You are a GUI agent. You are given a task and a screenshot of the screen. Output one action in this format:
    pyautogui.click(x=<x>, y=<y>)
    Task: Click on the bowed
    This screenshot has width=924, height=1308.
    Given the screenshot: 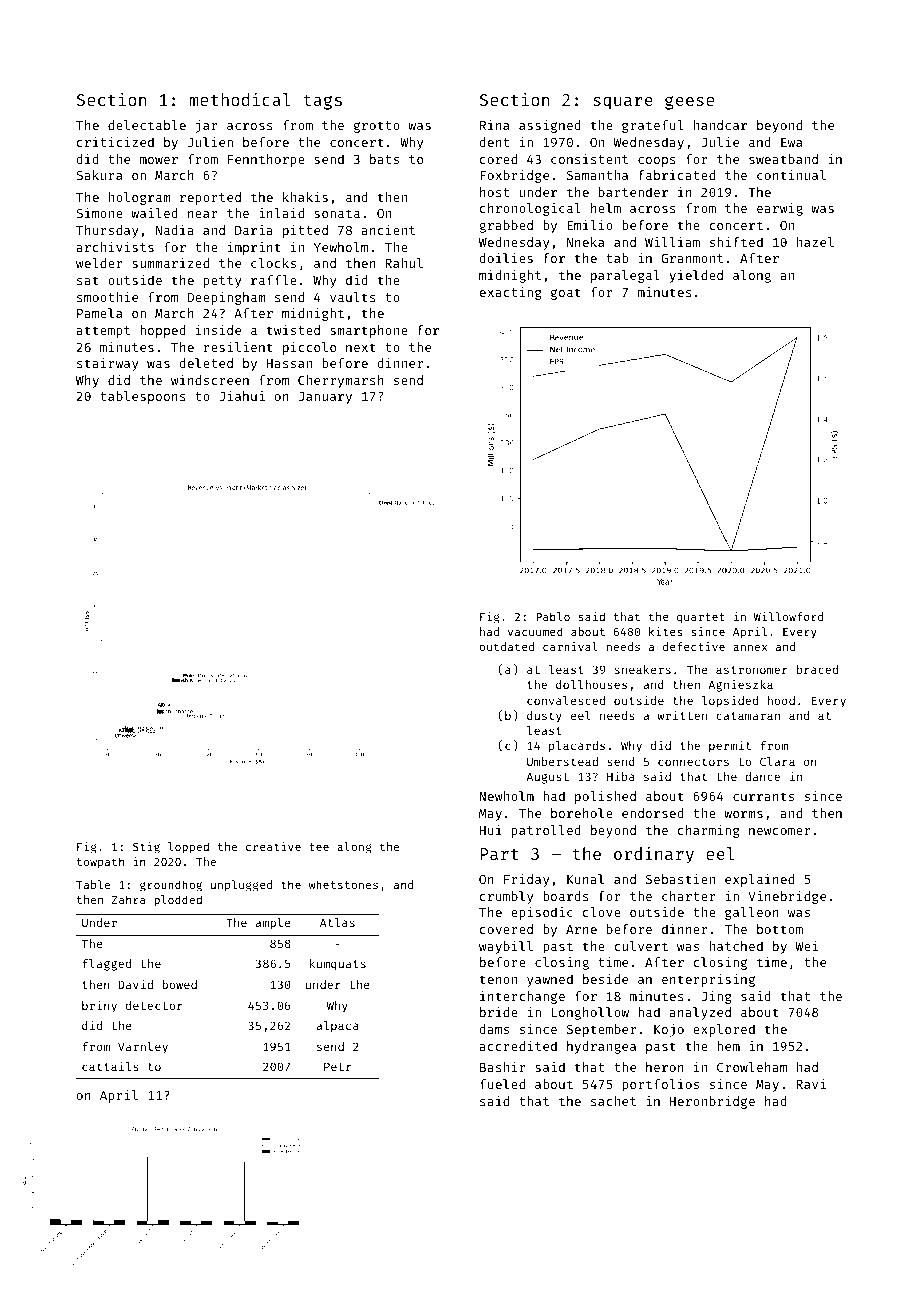 What is the action you would take?
    pyautogui.click(x=179, y=984)
